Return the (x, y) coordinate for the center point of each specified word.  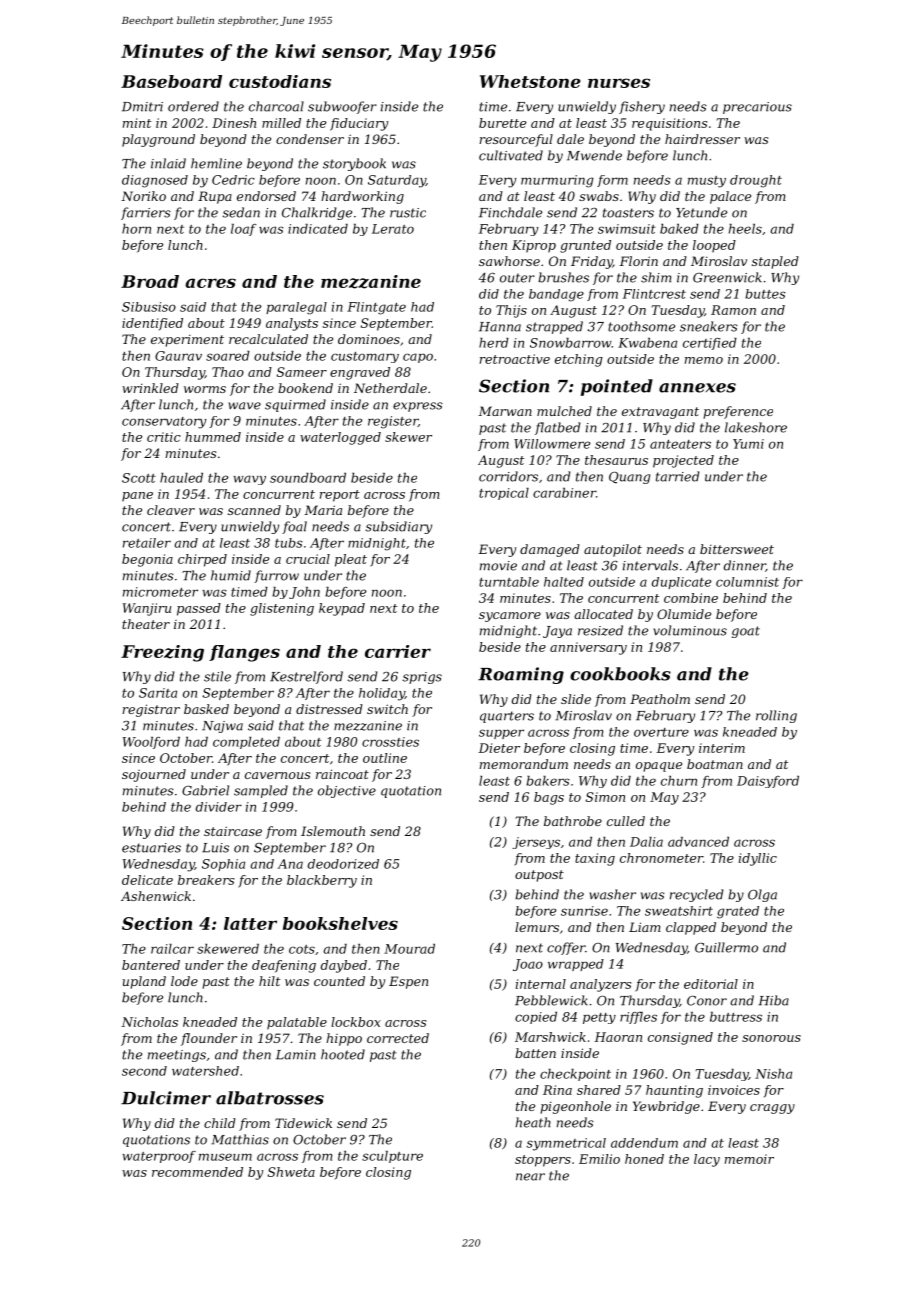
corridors (508, 476)
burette (502, 123)
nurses (619, 83)
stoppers (543, 1161)
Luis (215, 848)
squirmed (295, 405)
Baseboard (171, 81)
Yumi (748, 444)
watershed (205, 1071)
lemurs (537, 927)
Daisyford (768, 782)
